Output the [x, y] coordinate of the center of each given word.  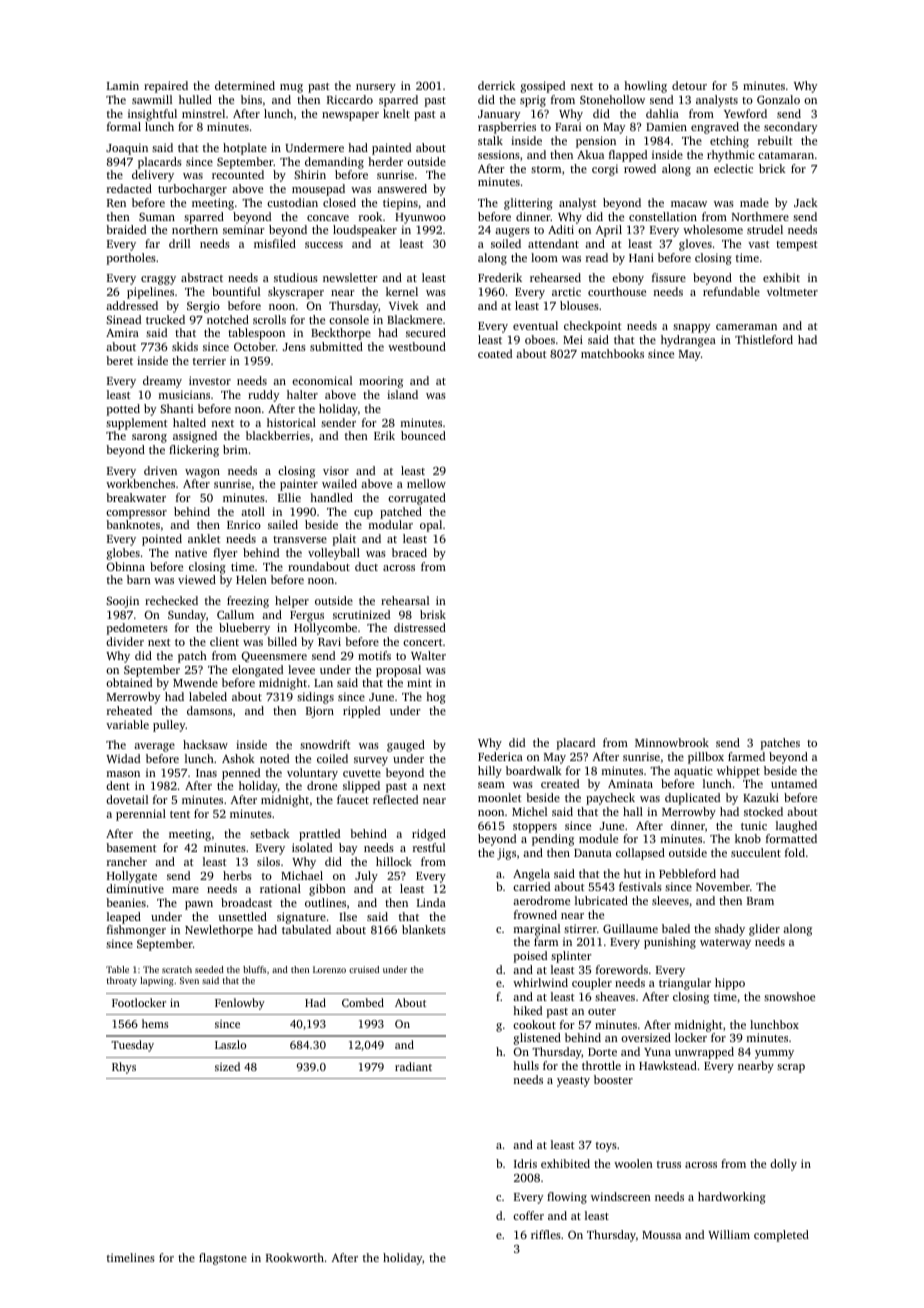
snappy [691, 328]
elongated [257, 671]
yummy [774, 1054]
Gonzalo [778, 99]
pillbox [706, 758]
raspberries [507, 128]
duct [366, 566]
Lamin [123, 85]
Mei [573, 339]
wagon [202, 473]
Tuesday [132, 1046]
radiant [413, 1066]
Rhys [124, 1068]
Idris [525, 1163]
